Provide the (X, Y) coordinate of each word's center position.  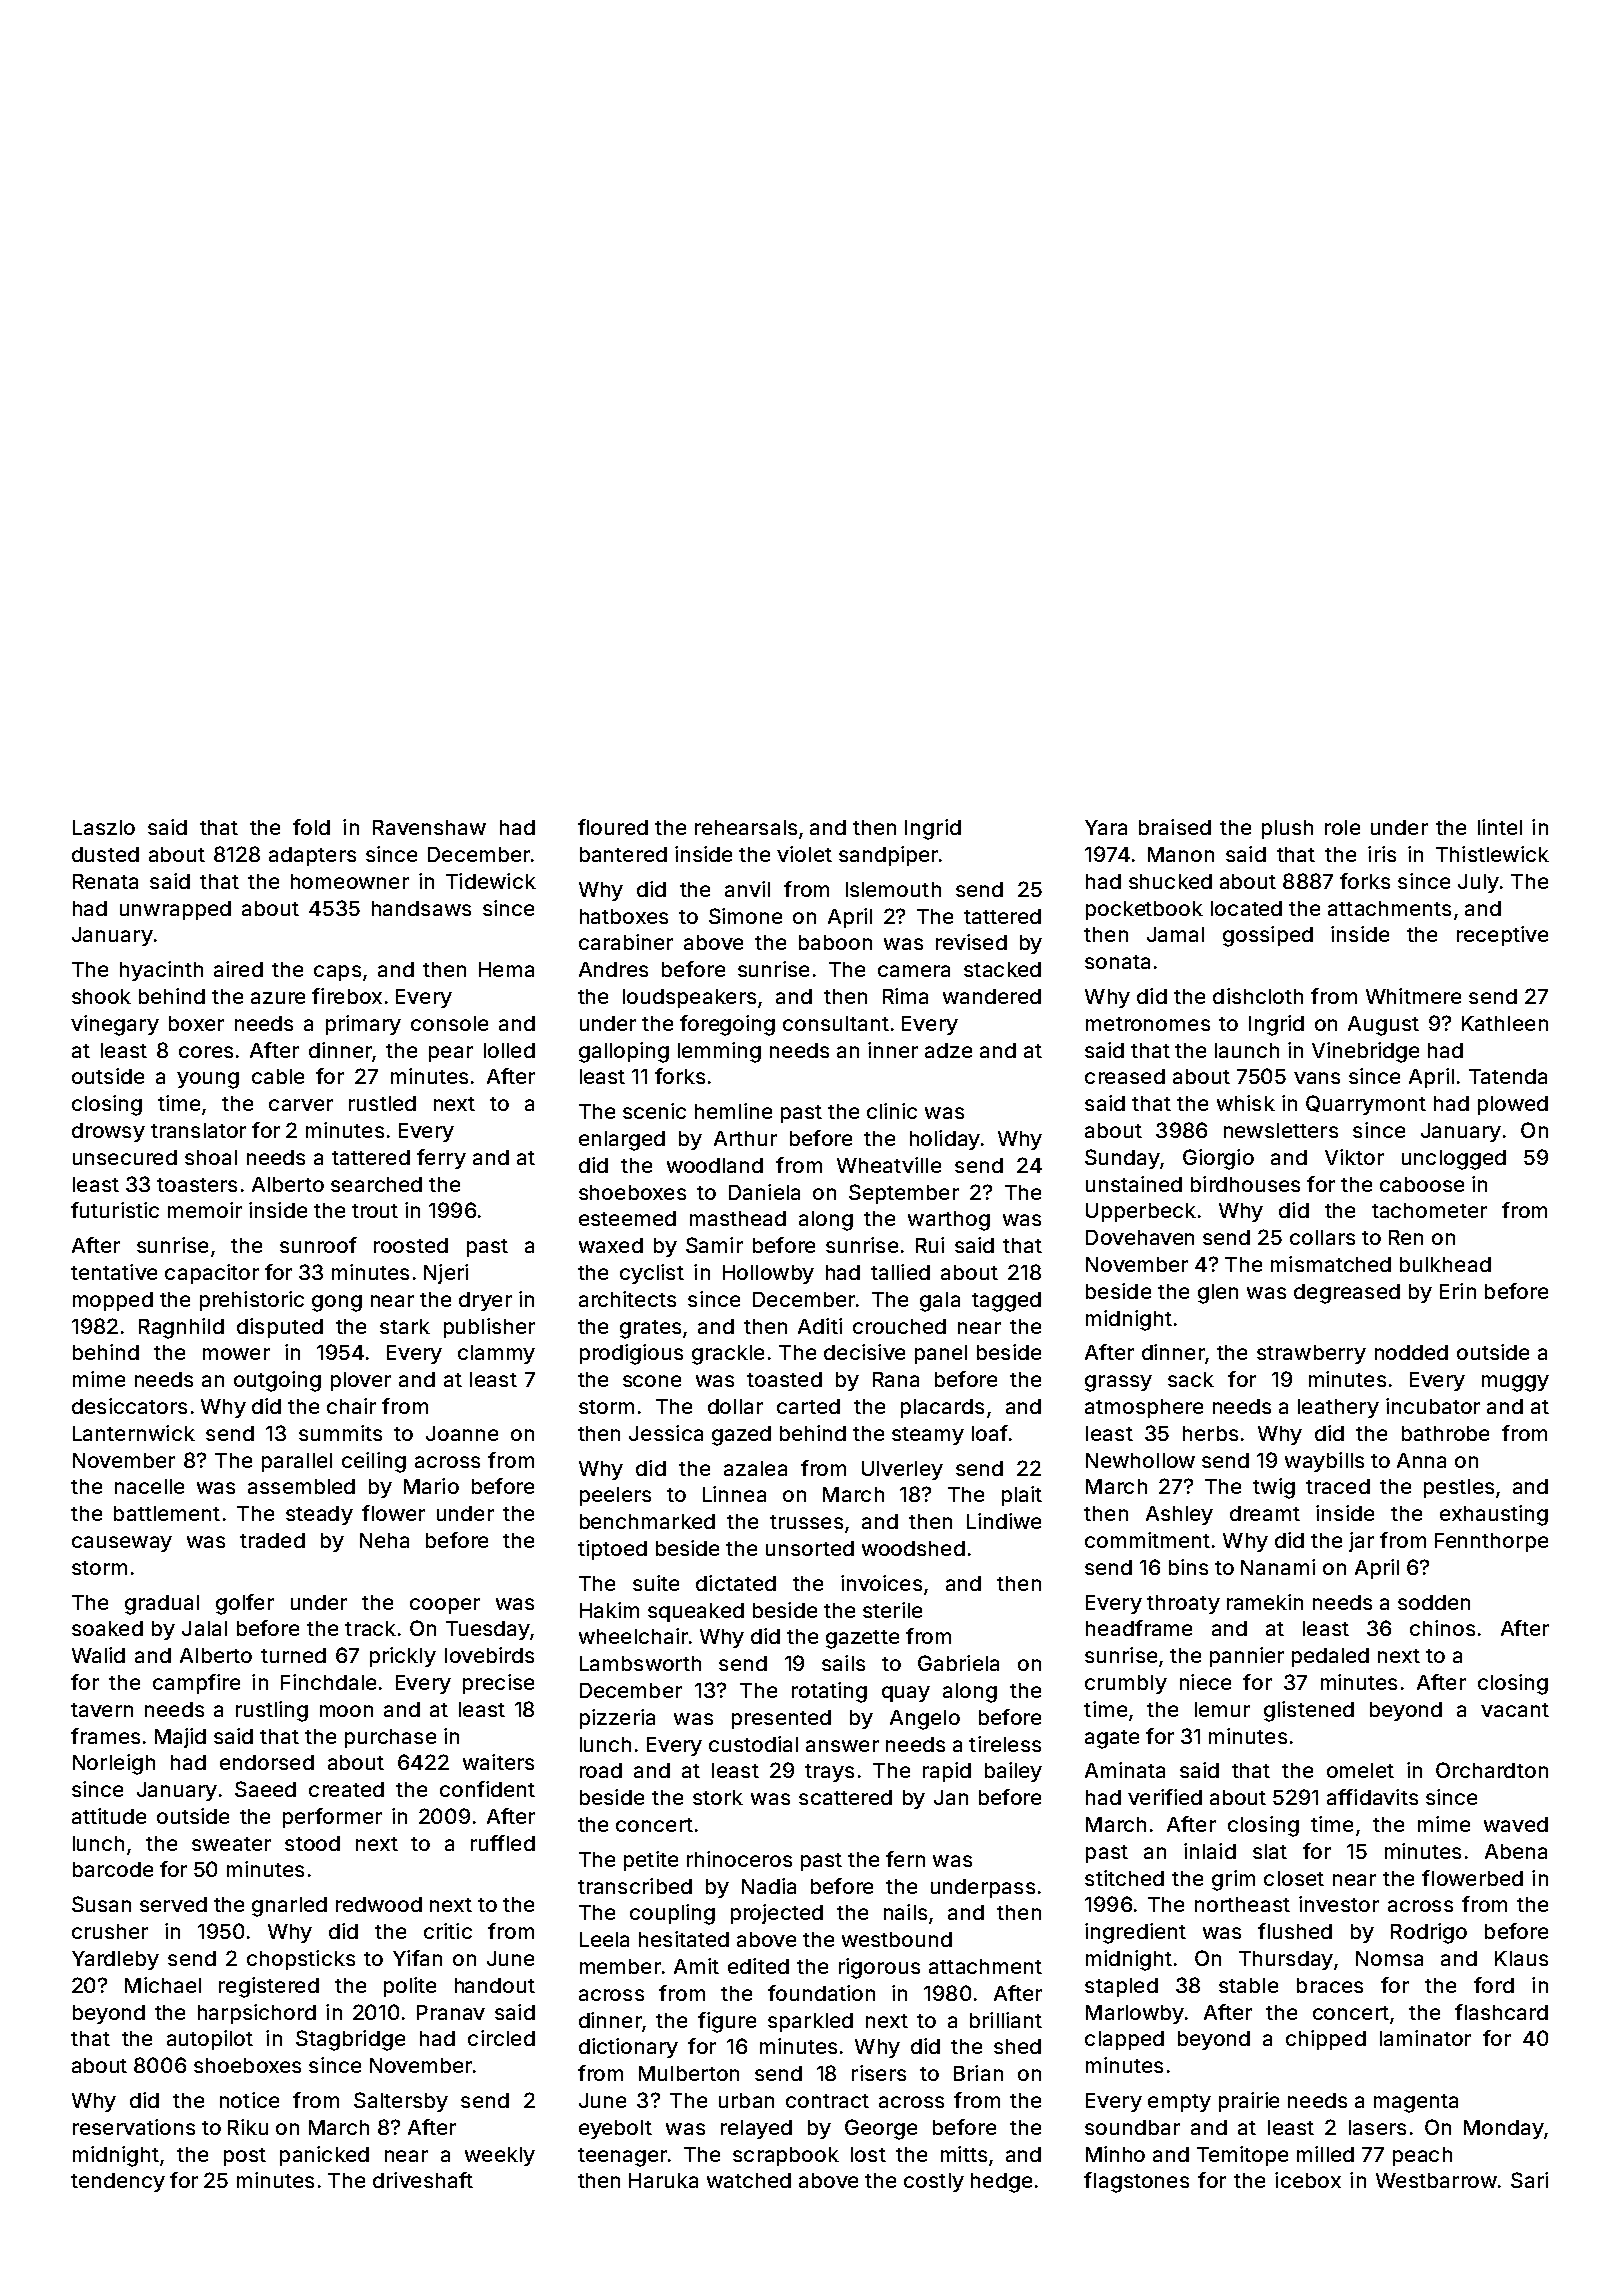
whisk (1246, 1103)
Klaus (1521, 1958)
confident (487, 1789)
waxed (611, 1245)
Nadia (769, 1886)
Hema (506, 969)
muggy (1515, 1383)
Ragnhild (181, 1328)
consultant (836, 1023)
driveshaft (423, 2180)
